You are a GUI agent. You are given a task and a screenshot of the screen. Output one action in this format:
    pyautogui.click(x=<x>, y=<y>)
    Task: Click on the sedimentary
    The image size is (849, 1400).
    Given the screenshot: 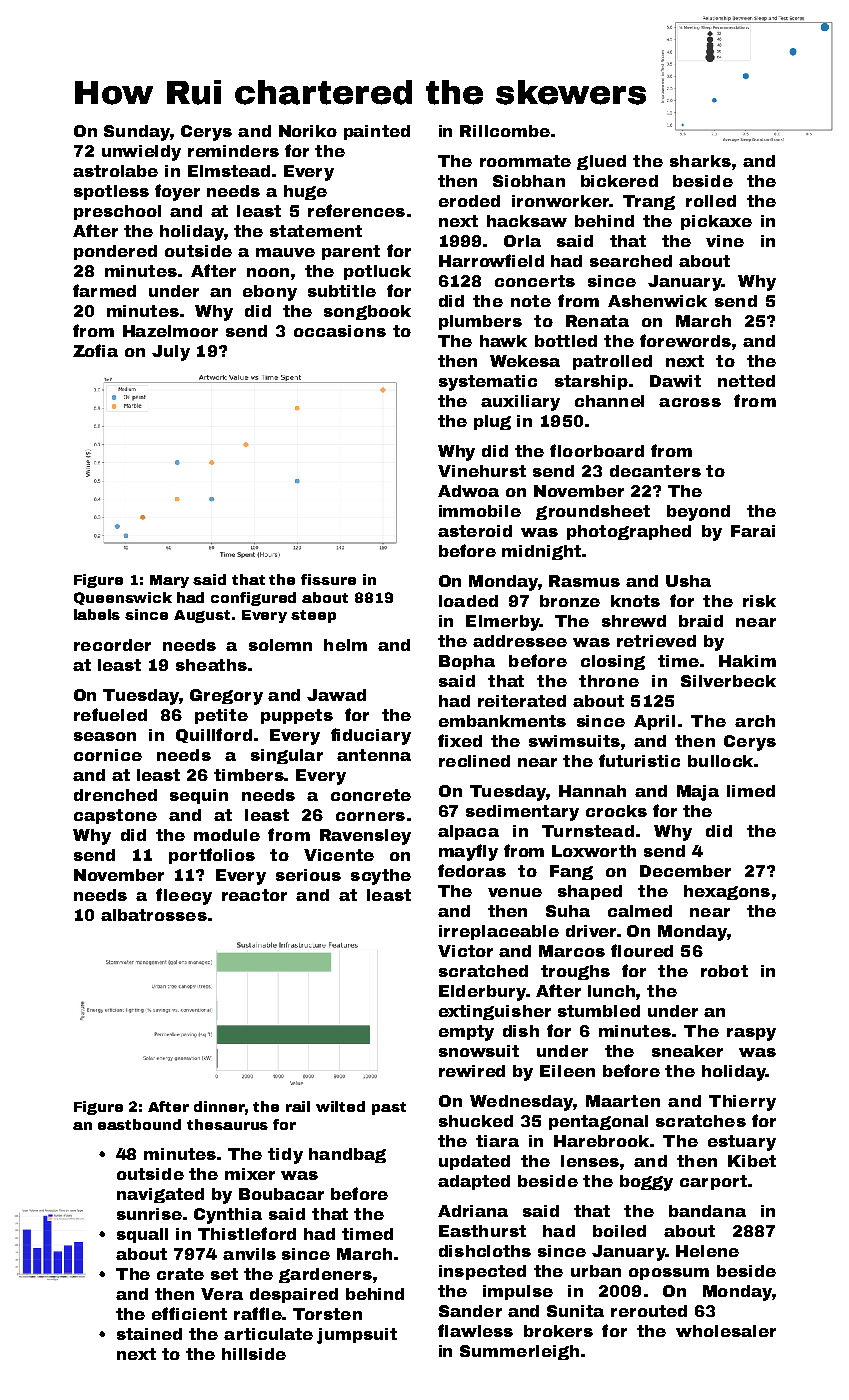 What is the action you would take?
    pyautogui.click(x=522, y=813)
